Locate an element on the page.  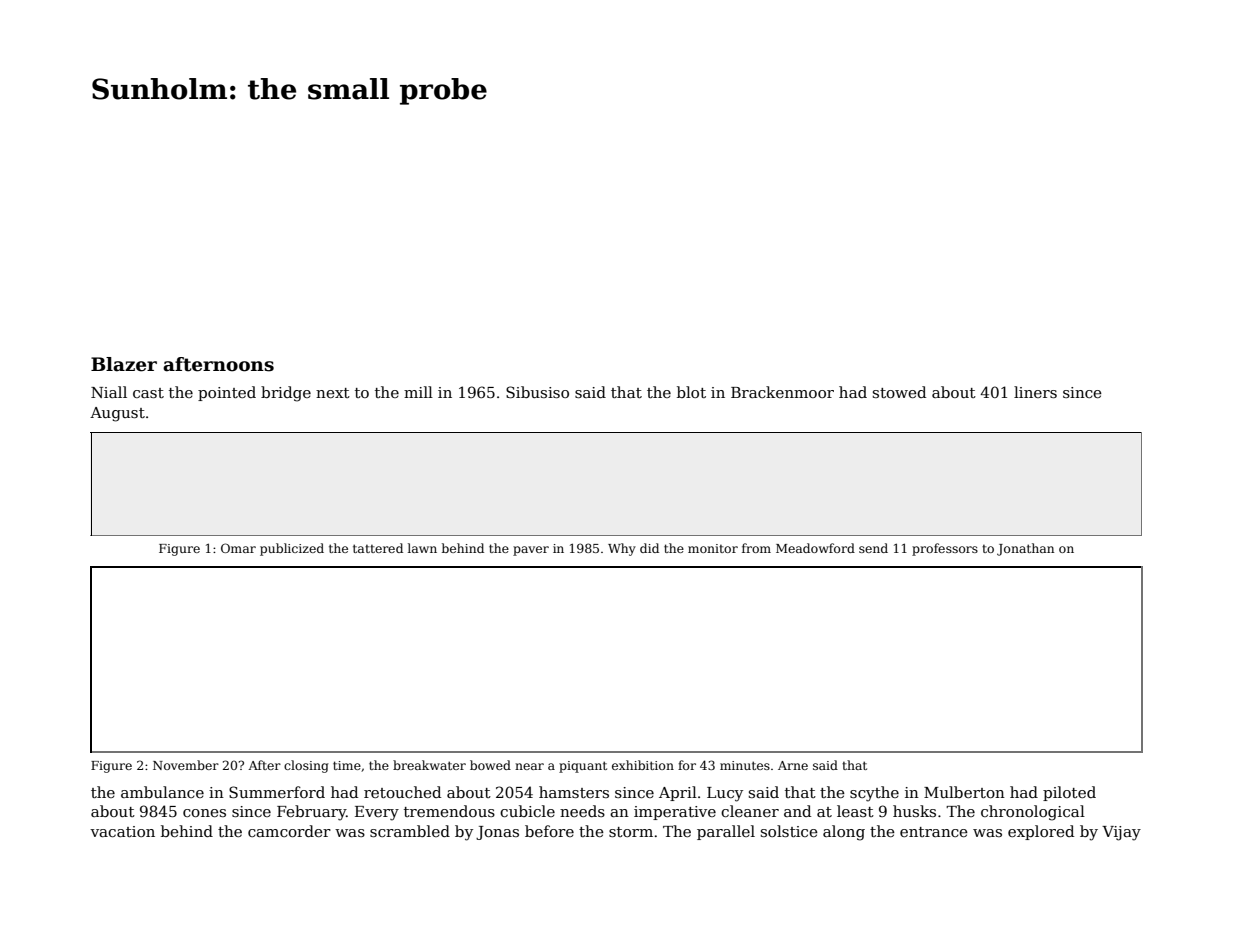
Sibusiso is located at coordinates (537, 392).
